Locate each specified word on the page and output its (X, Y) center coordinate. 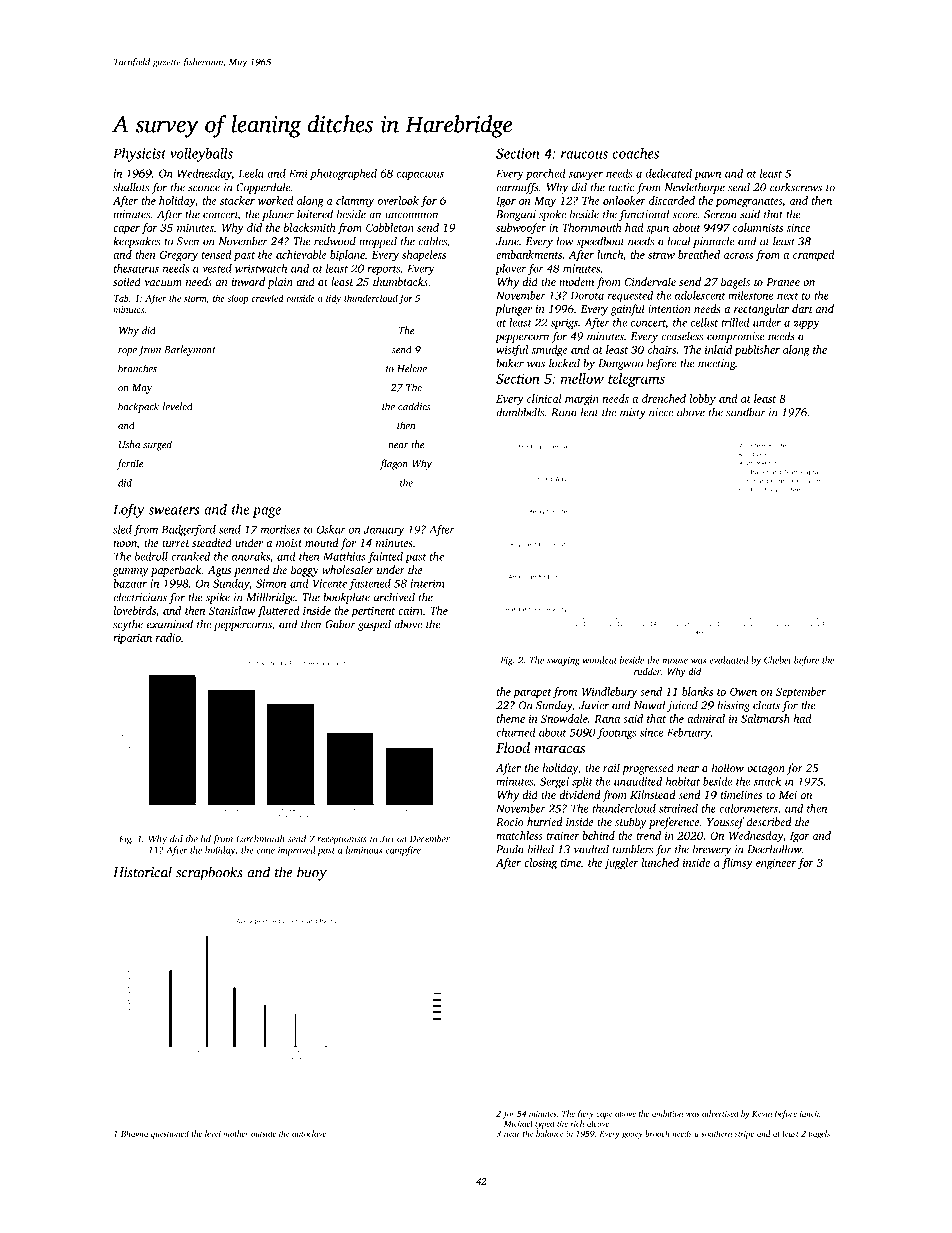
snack (767, 781)
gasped (374, 625)
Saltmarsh (765, 718)
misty (633, 413)
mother (236, 1133)
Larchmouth (260, 839)
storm (195, 299)
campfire (403, 851)
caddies (414, 406)
